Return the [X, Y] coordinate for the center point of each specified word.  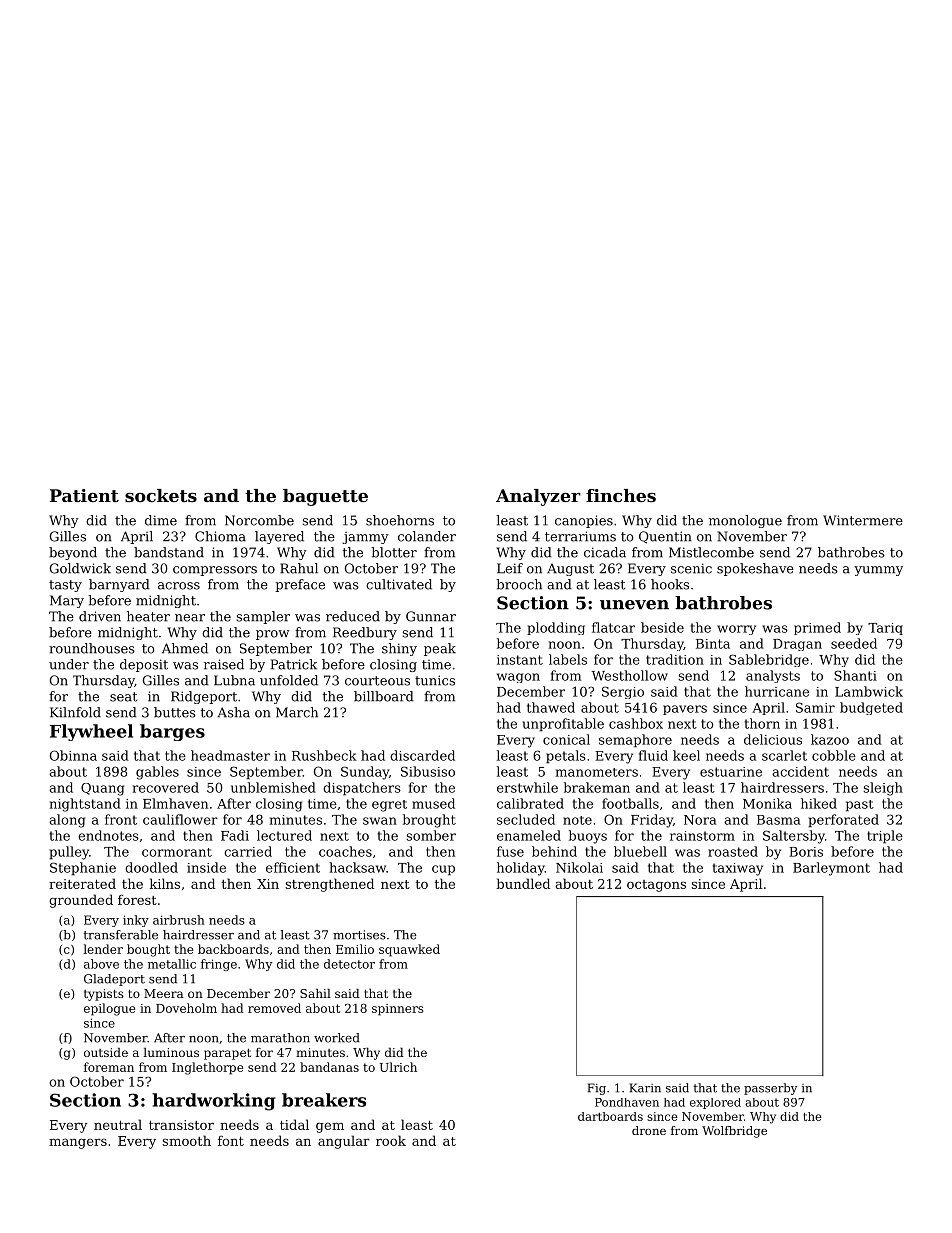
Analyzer [538, 497]
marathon [280, 1038]
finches [621, 495]
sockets [161, 495]
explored [715, 1103]
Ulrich [398, 1067]
